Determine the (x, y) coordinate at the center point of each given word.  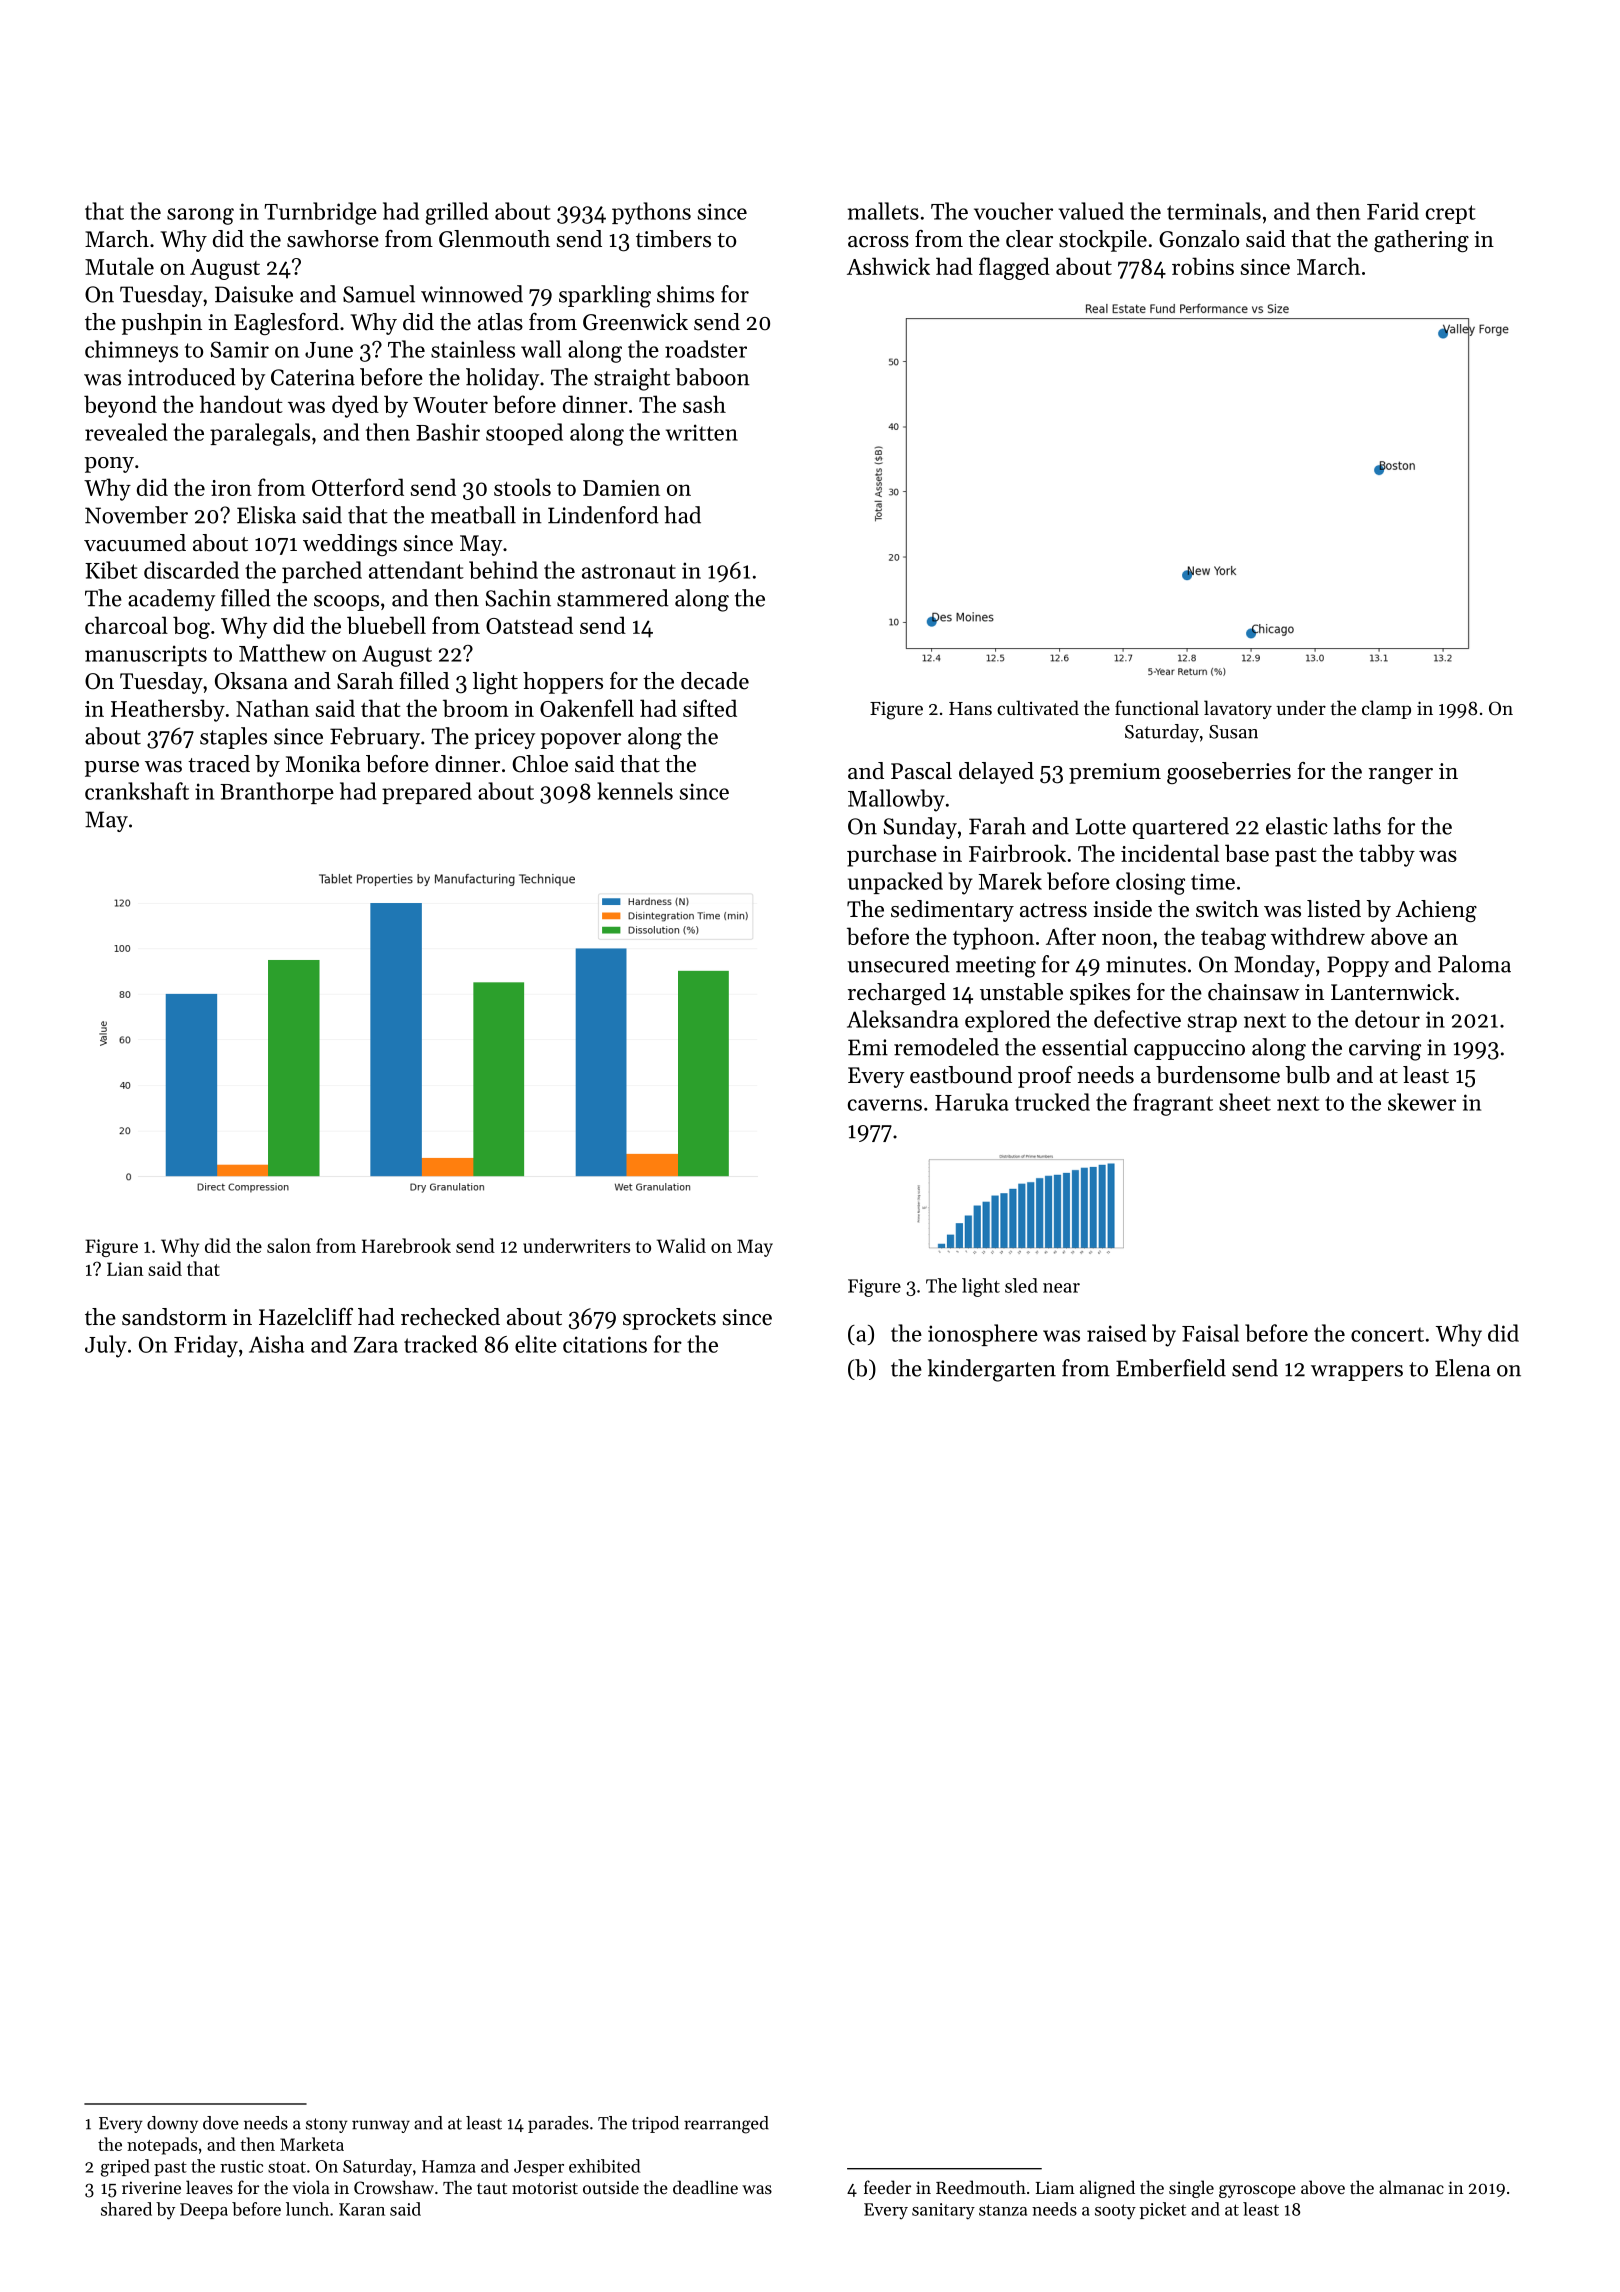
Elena (1463, 1368)
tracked (440, 1344)
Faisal (1210, 1333)
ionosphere (983, 1335)
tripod (655, 2124)
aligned (1107, 2189)
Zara (376, 1345)
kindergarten (991, 1370)
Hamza (449, 2166)
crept (1451, 214)
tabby (1387, 855)
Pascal (921, 771)
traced (219, 764)
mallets (883, 211)
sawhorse (333, 239)
